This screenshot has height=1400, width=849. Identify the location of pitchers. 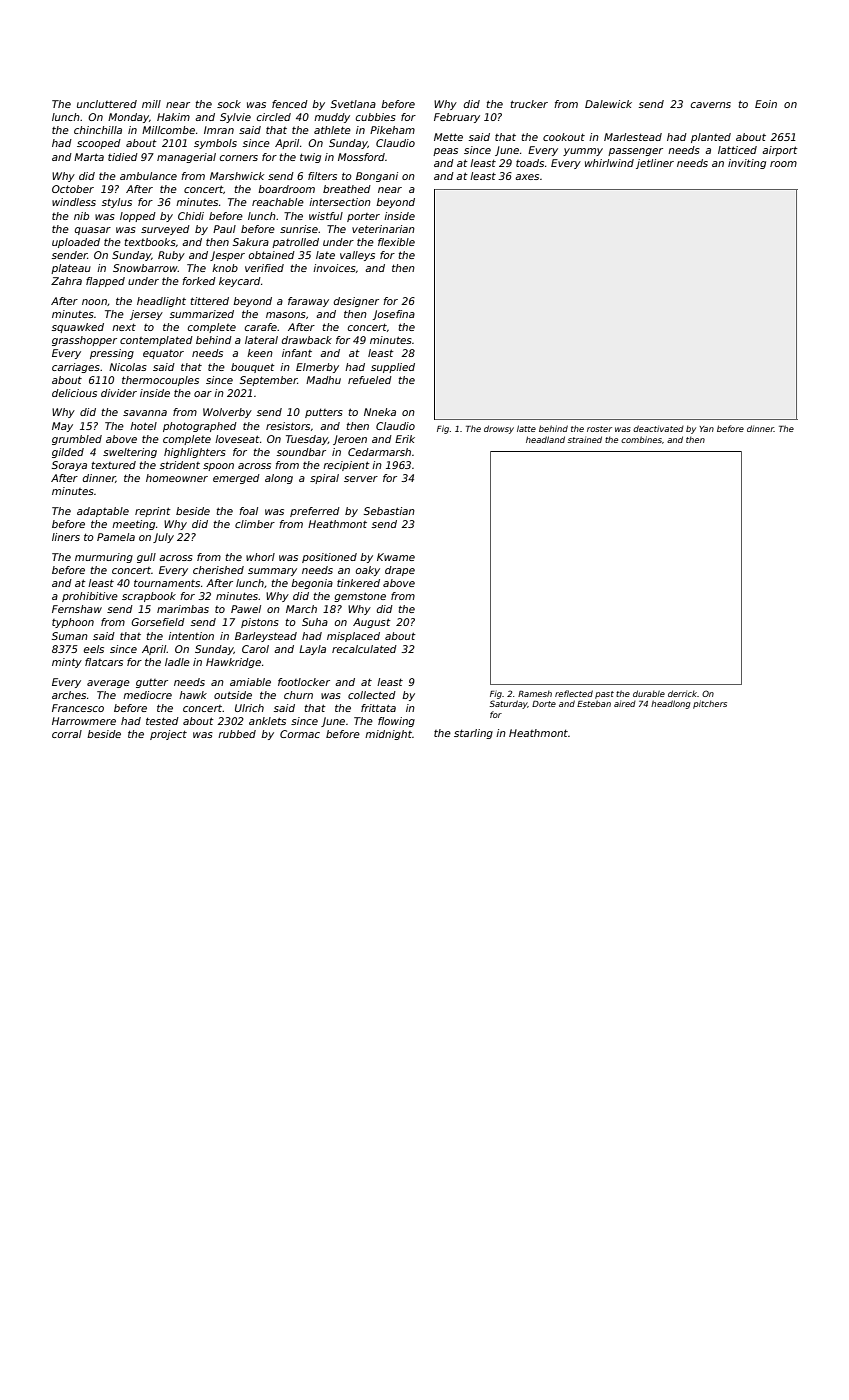
(710, 704).
